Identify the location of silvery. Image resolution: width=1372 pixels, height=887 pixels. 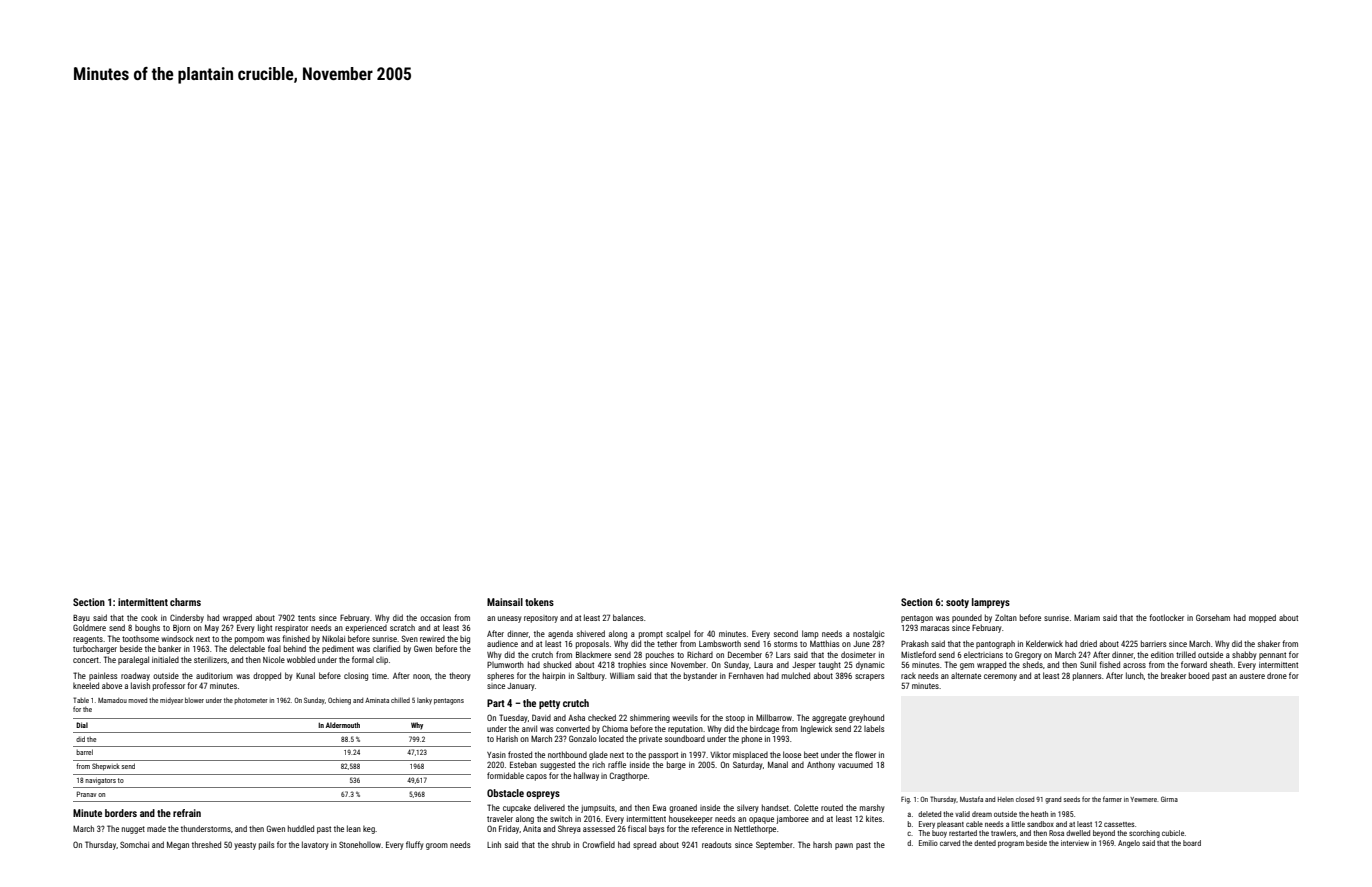
(747, 808).
